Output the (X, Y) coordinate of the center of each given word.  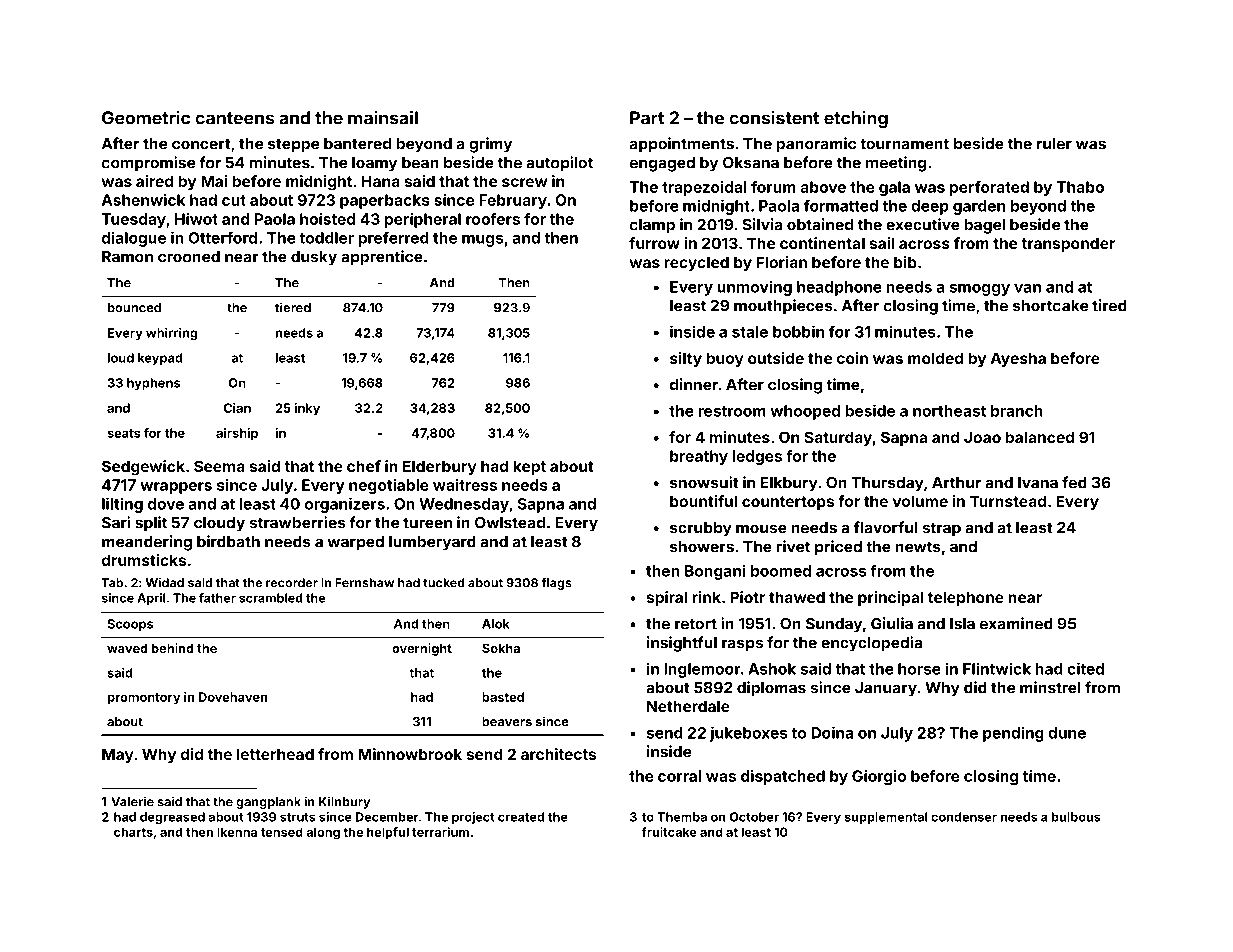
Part (647, 118)
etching (856, 119)
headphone (839, 288)
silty (686, 359)
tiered (293, 307)
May (118, 755)
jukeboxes (749, 734)
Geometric (146, 118)
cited (1085, 668)
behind (173, 648)
